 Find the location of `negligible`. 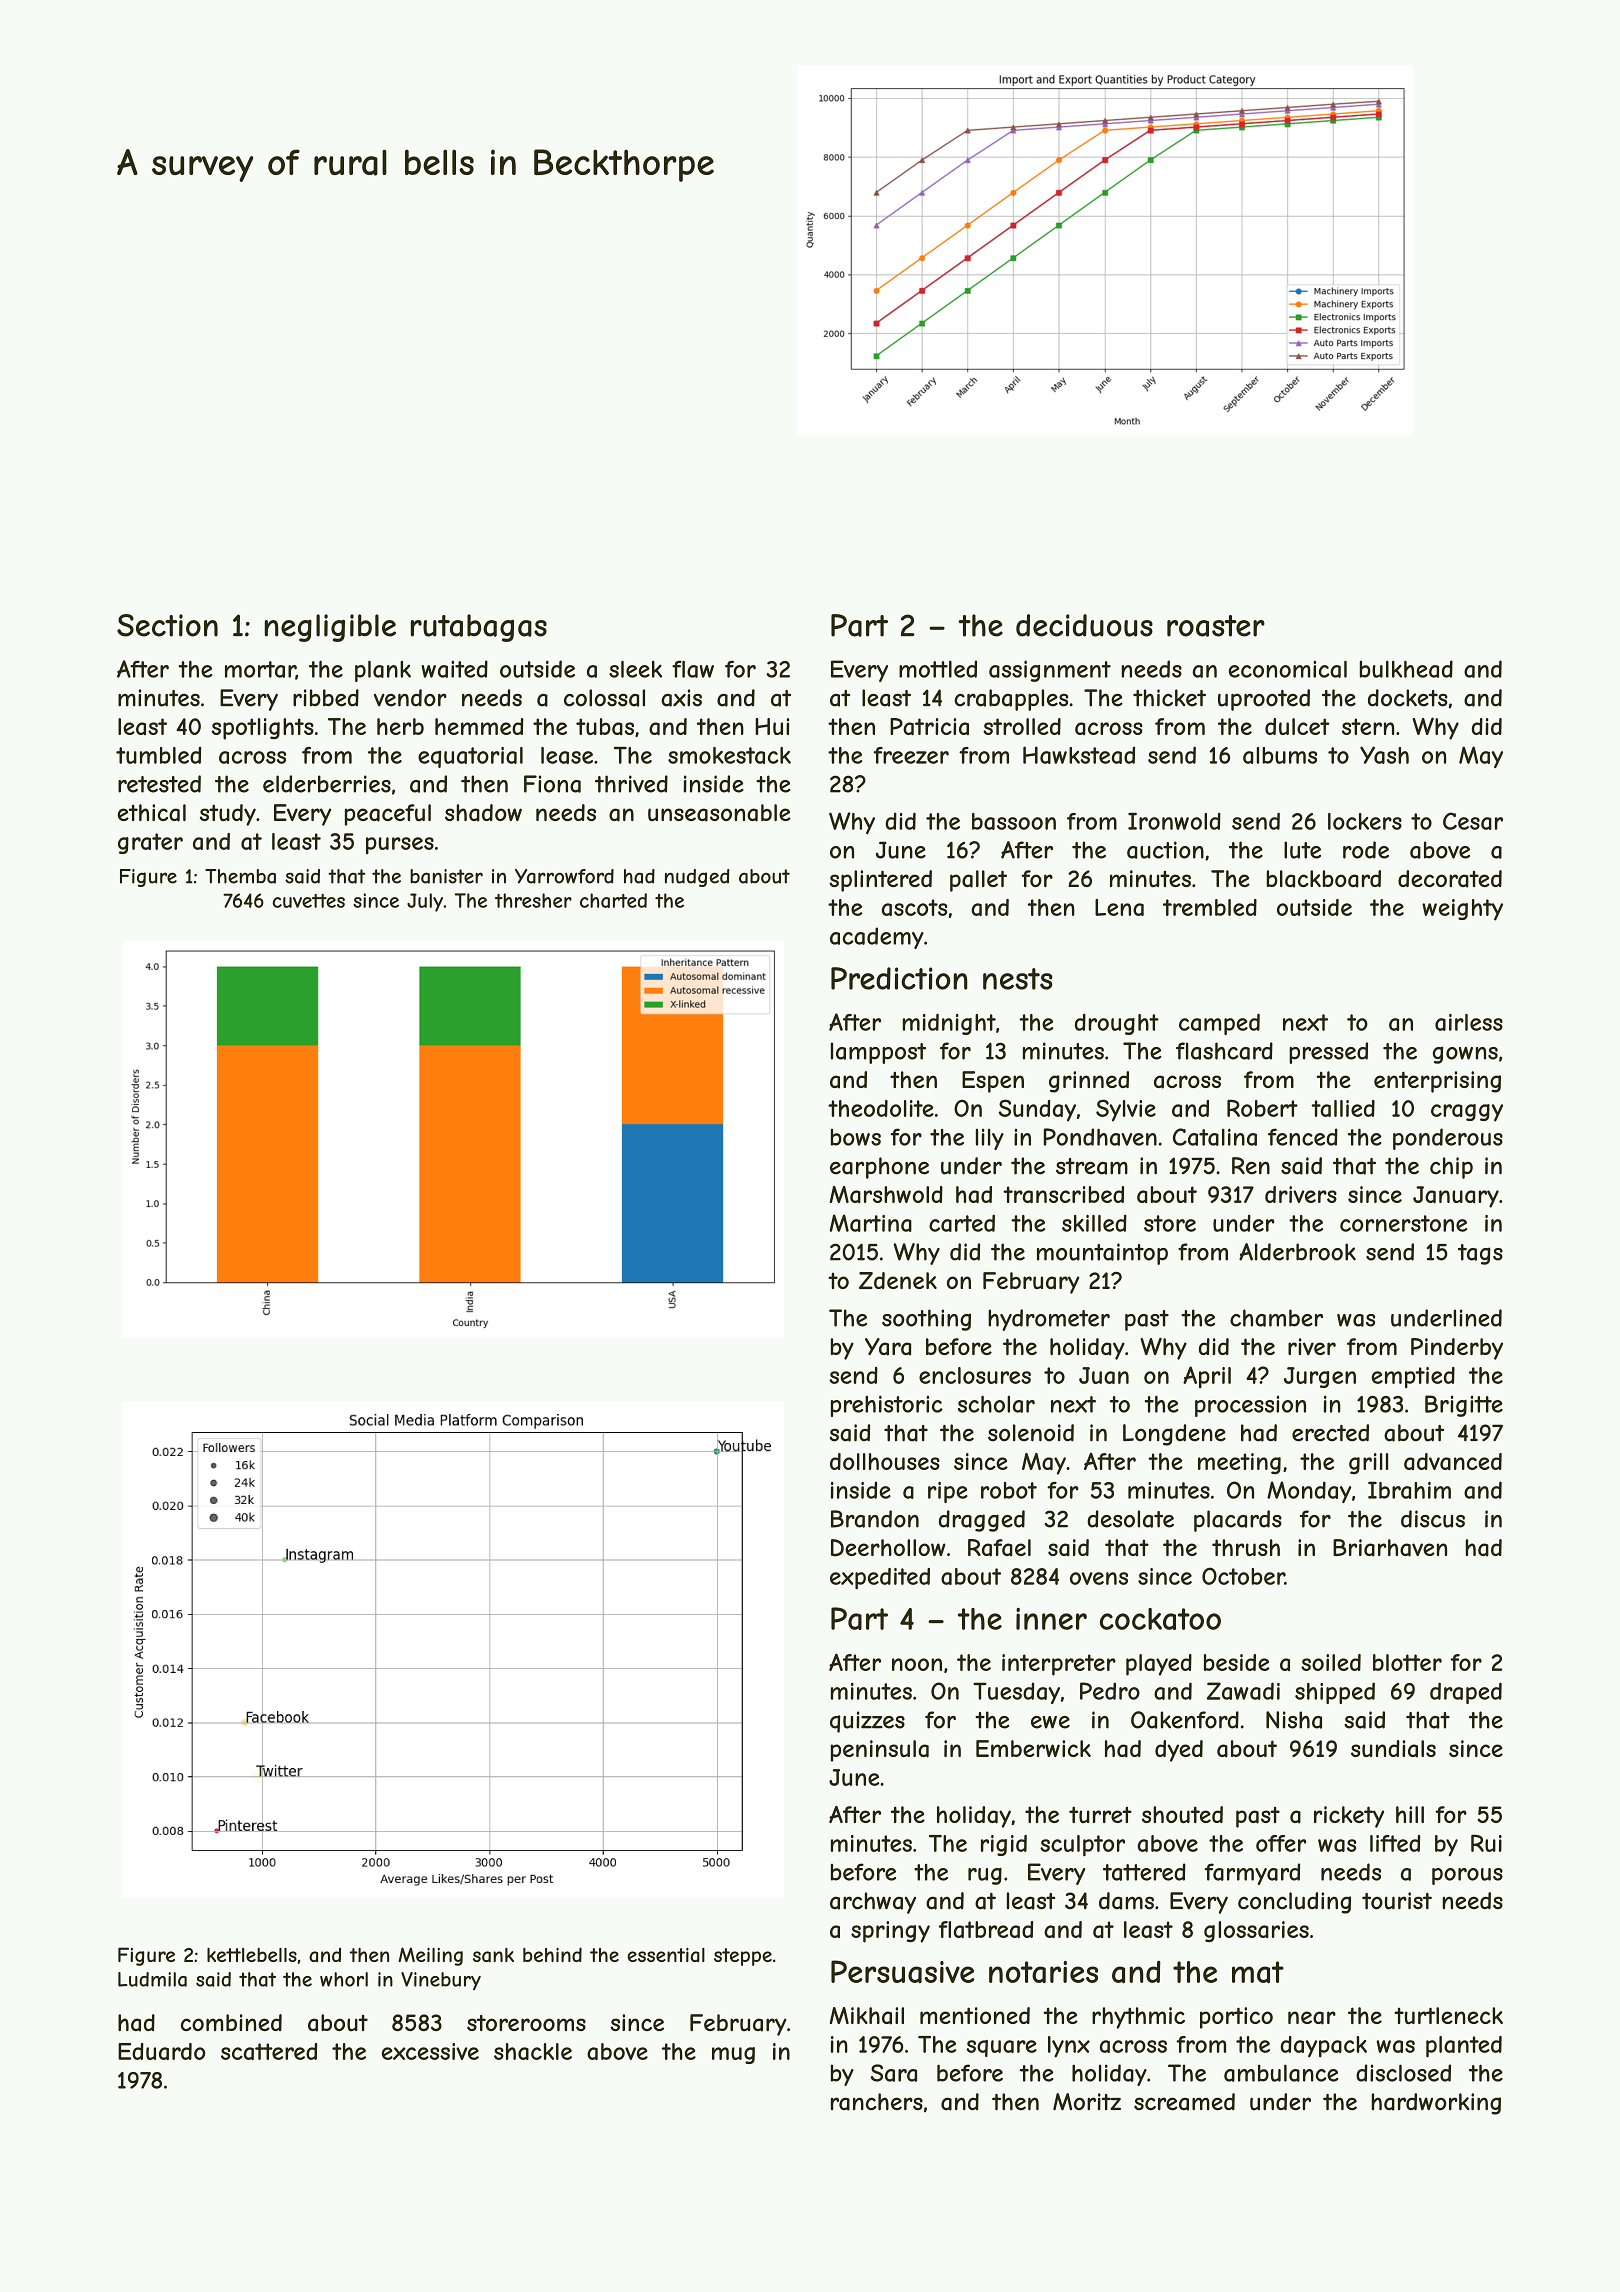

negligible is located at coordinates (330, 628).
